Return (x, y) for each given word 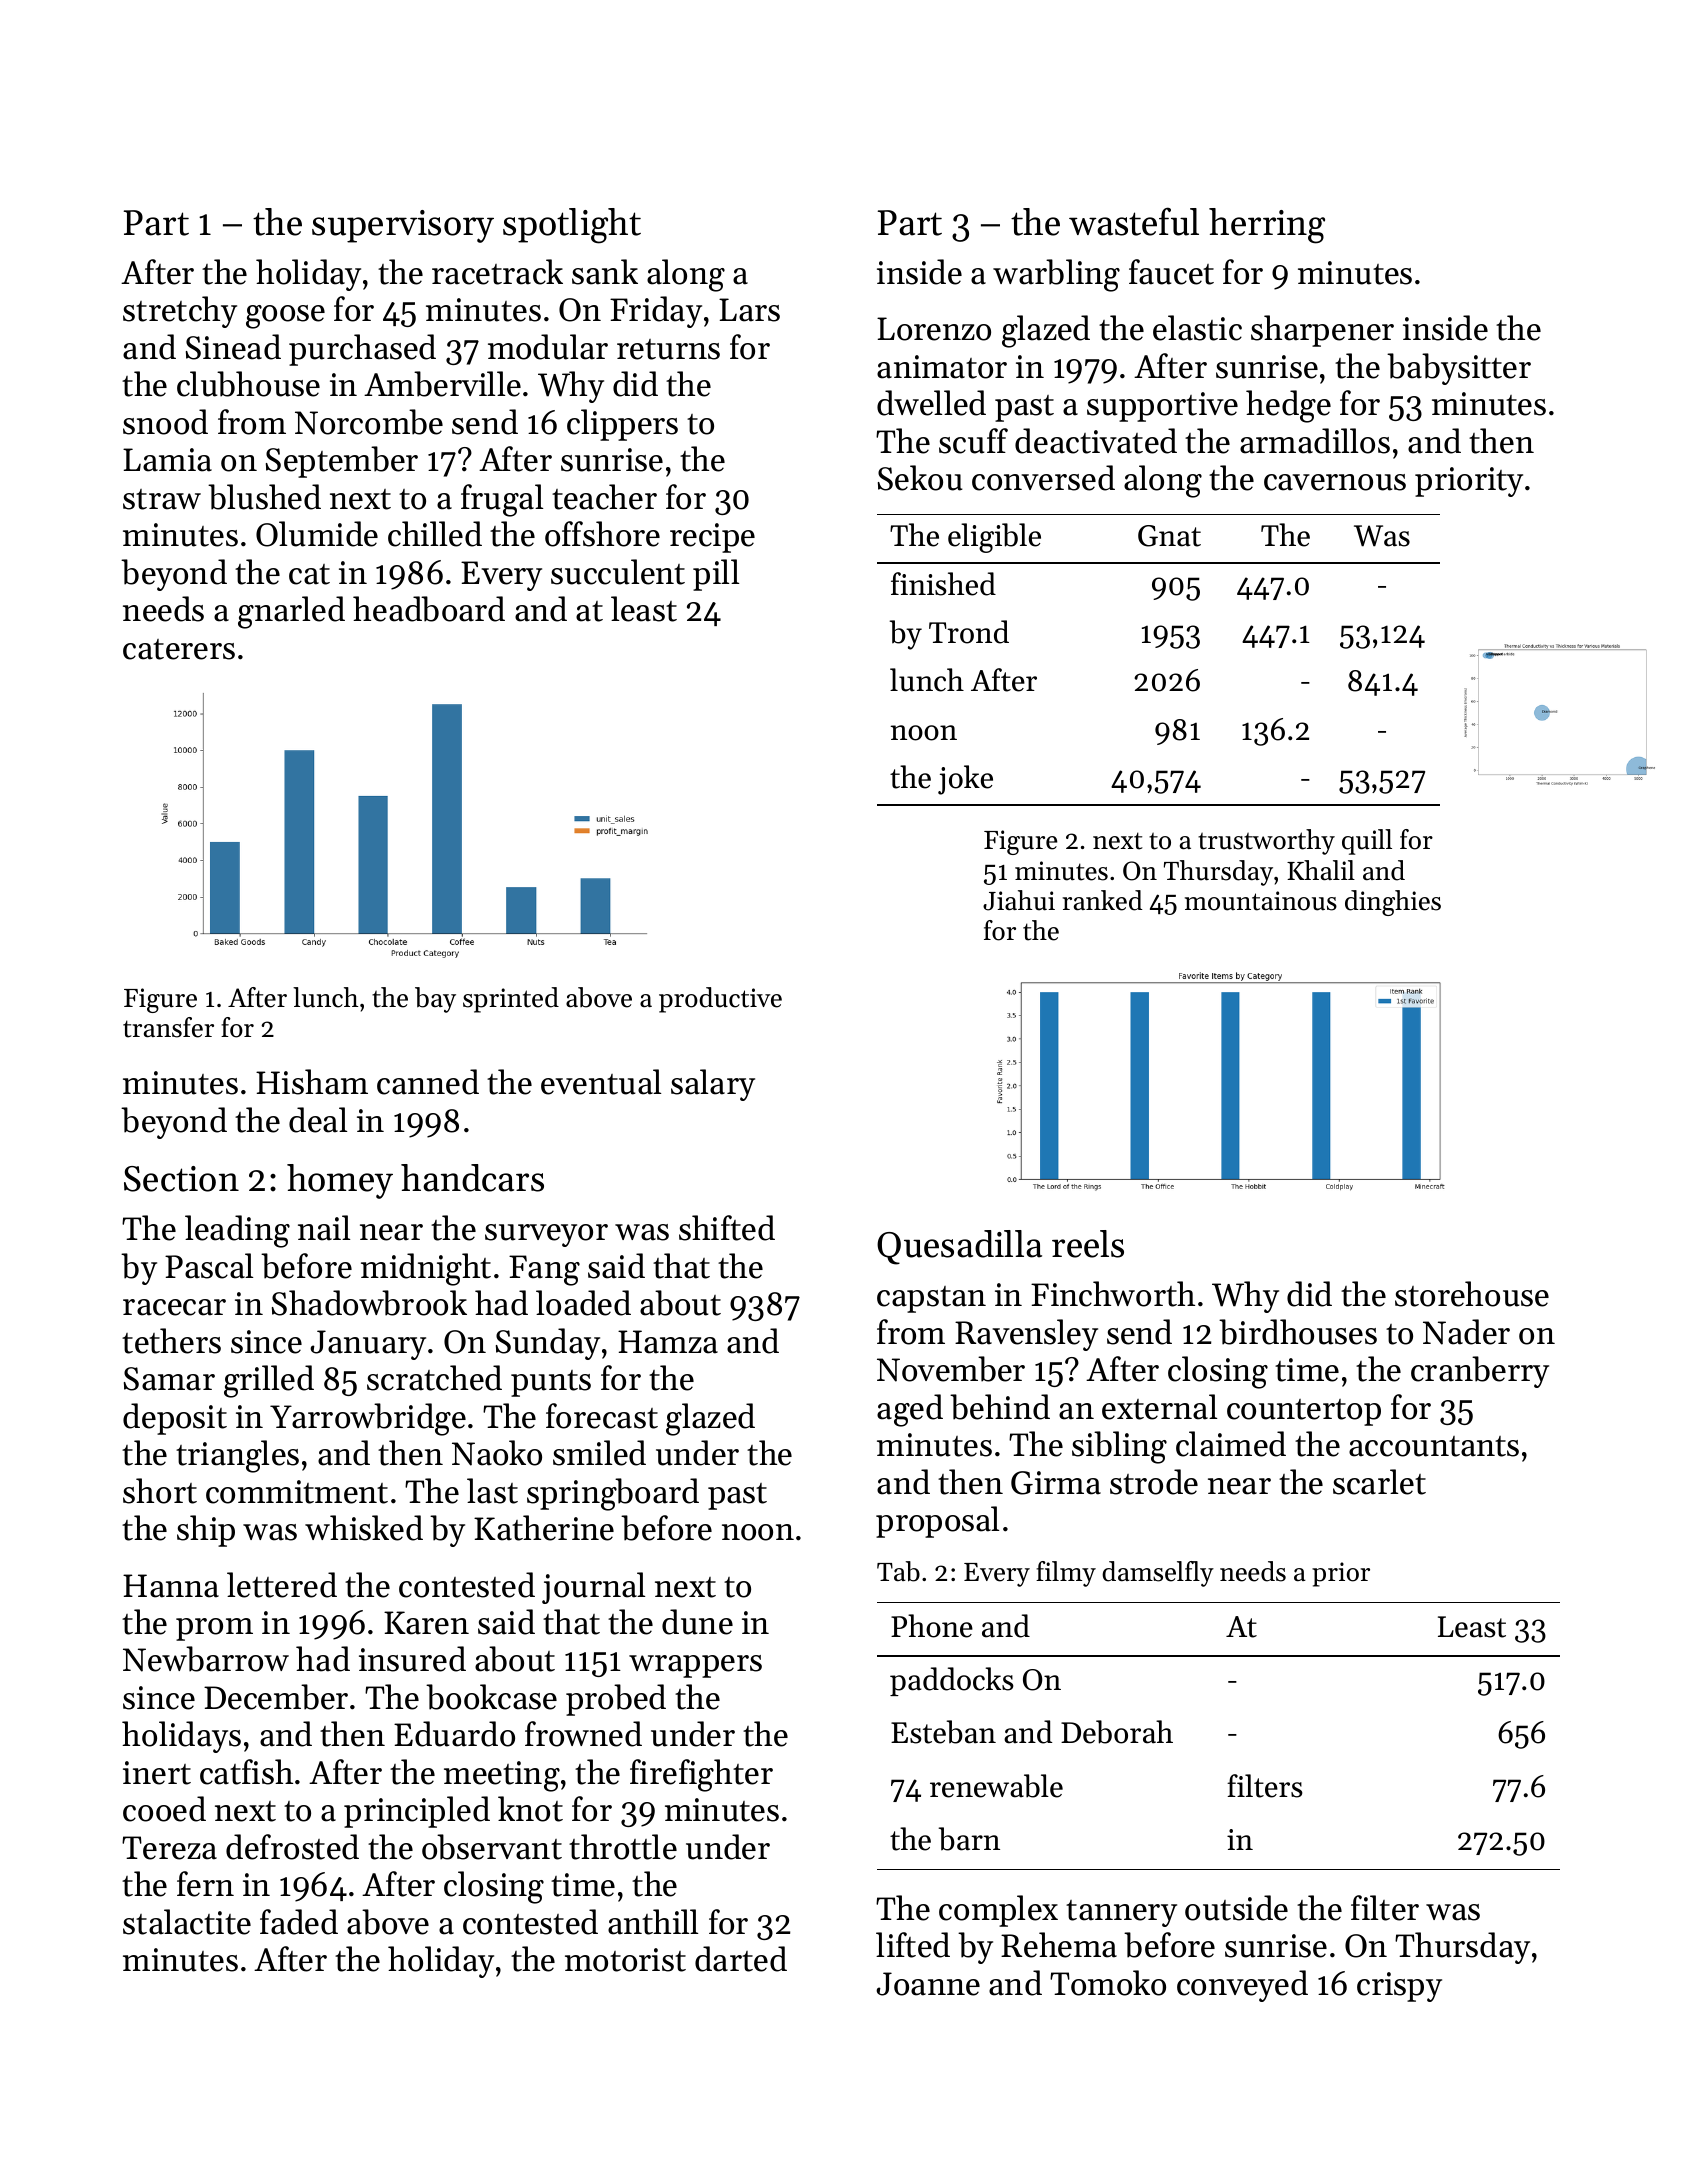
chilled (435, 534)
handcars (472, 1178)
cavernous (1335, 482)
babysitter (1459, 369)
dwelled (931, 403)
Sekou (920, 478)
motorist (625, 1960)
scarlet (1379, 1482)
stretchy (180, 312)
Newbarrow (206, 1659)
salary (713, 1085)
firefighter (701, 1775)
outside (1236, 1908)
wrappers (695, 1666)
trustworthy (1266, 842)
